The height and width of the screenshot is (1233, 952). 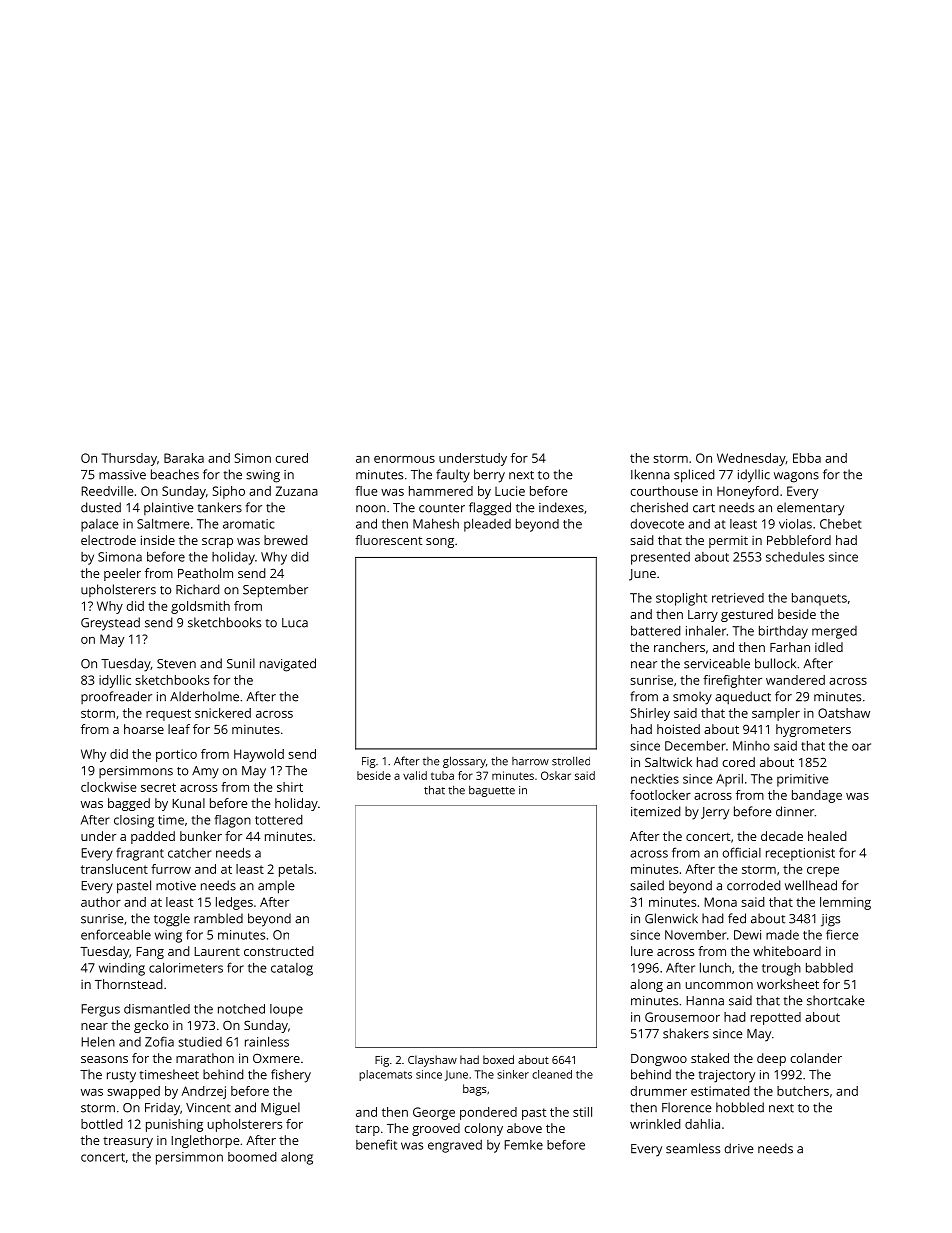 What do you see at coordinates (523, 1145) in the screenshot?
I see `Femke` at bounding box center [523, 1145].
